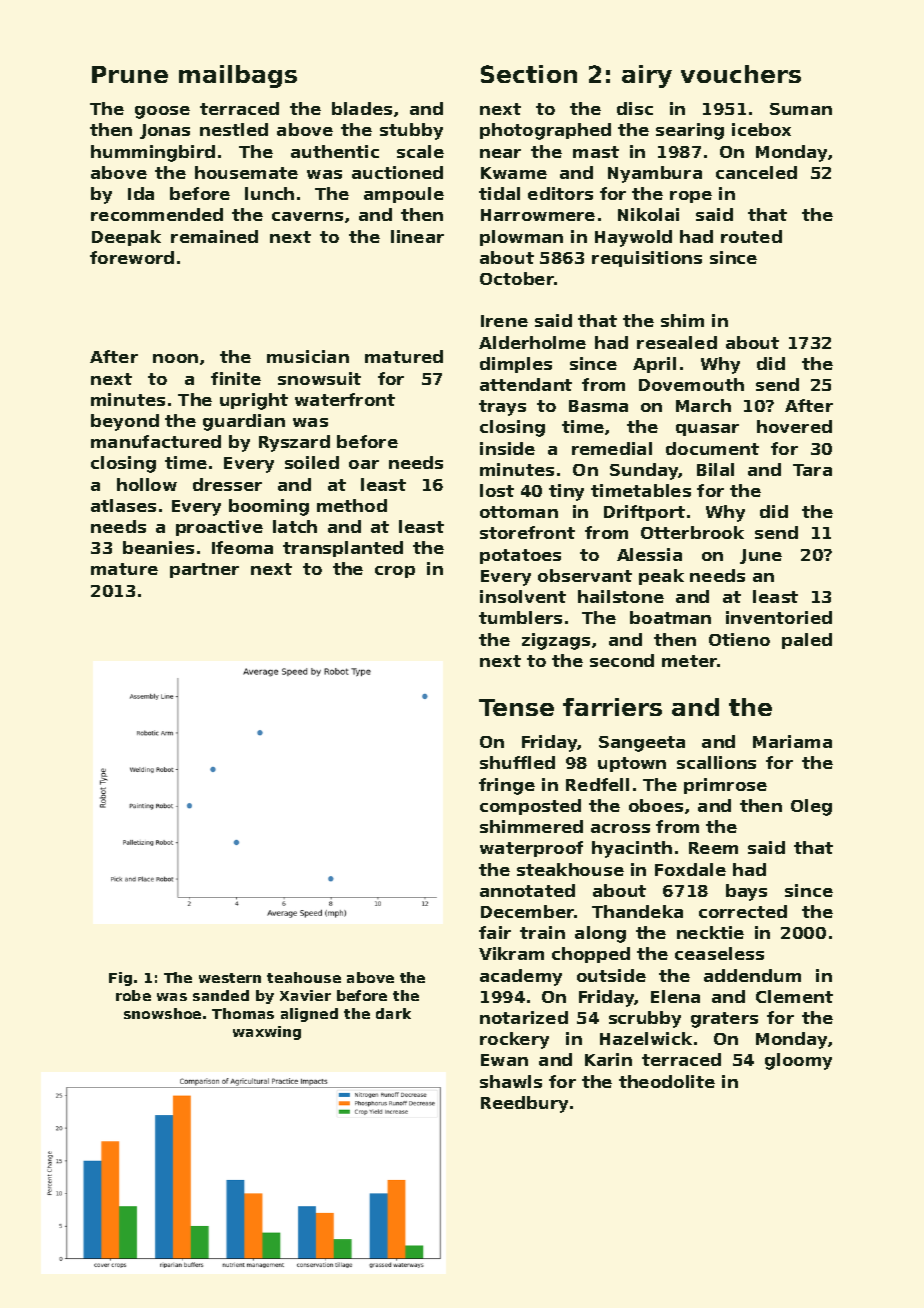 The width and height of the screenshot is (924, 1308). Describe the element at coordinates (724, 1020) in the screenshot. I see `graters` at that location.
